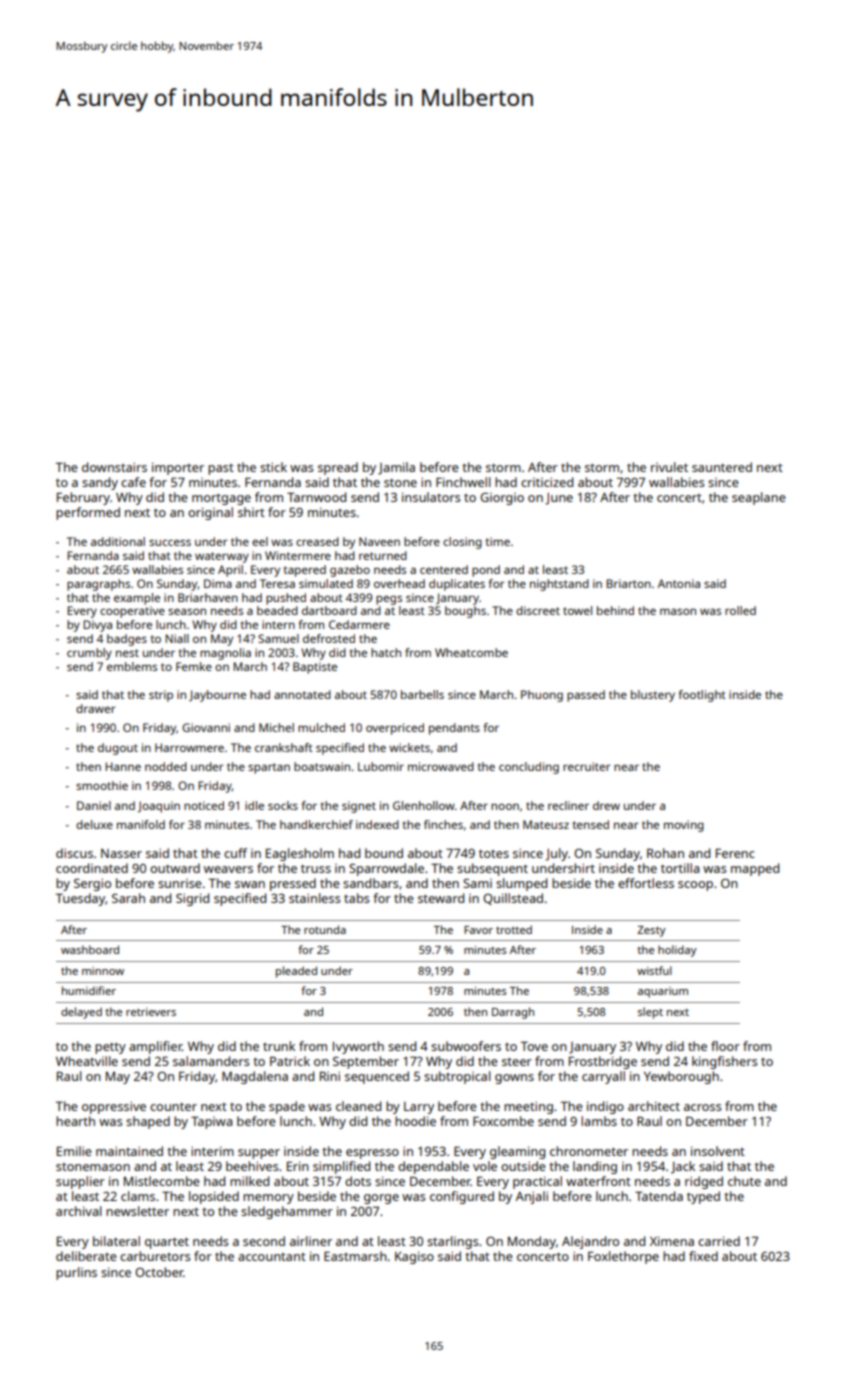 The width and height of the page is (849, 1400). What do you see at coordinates (559, 499) in the page?
I see `June` at bounding box center [559, 499].
